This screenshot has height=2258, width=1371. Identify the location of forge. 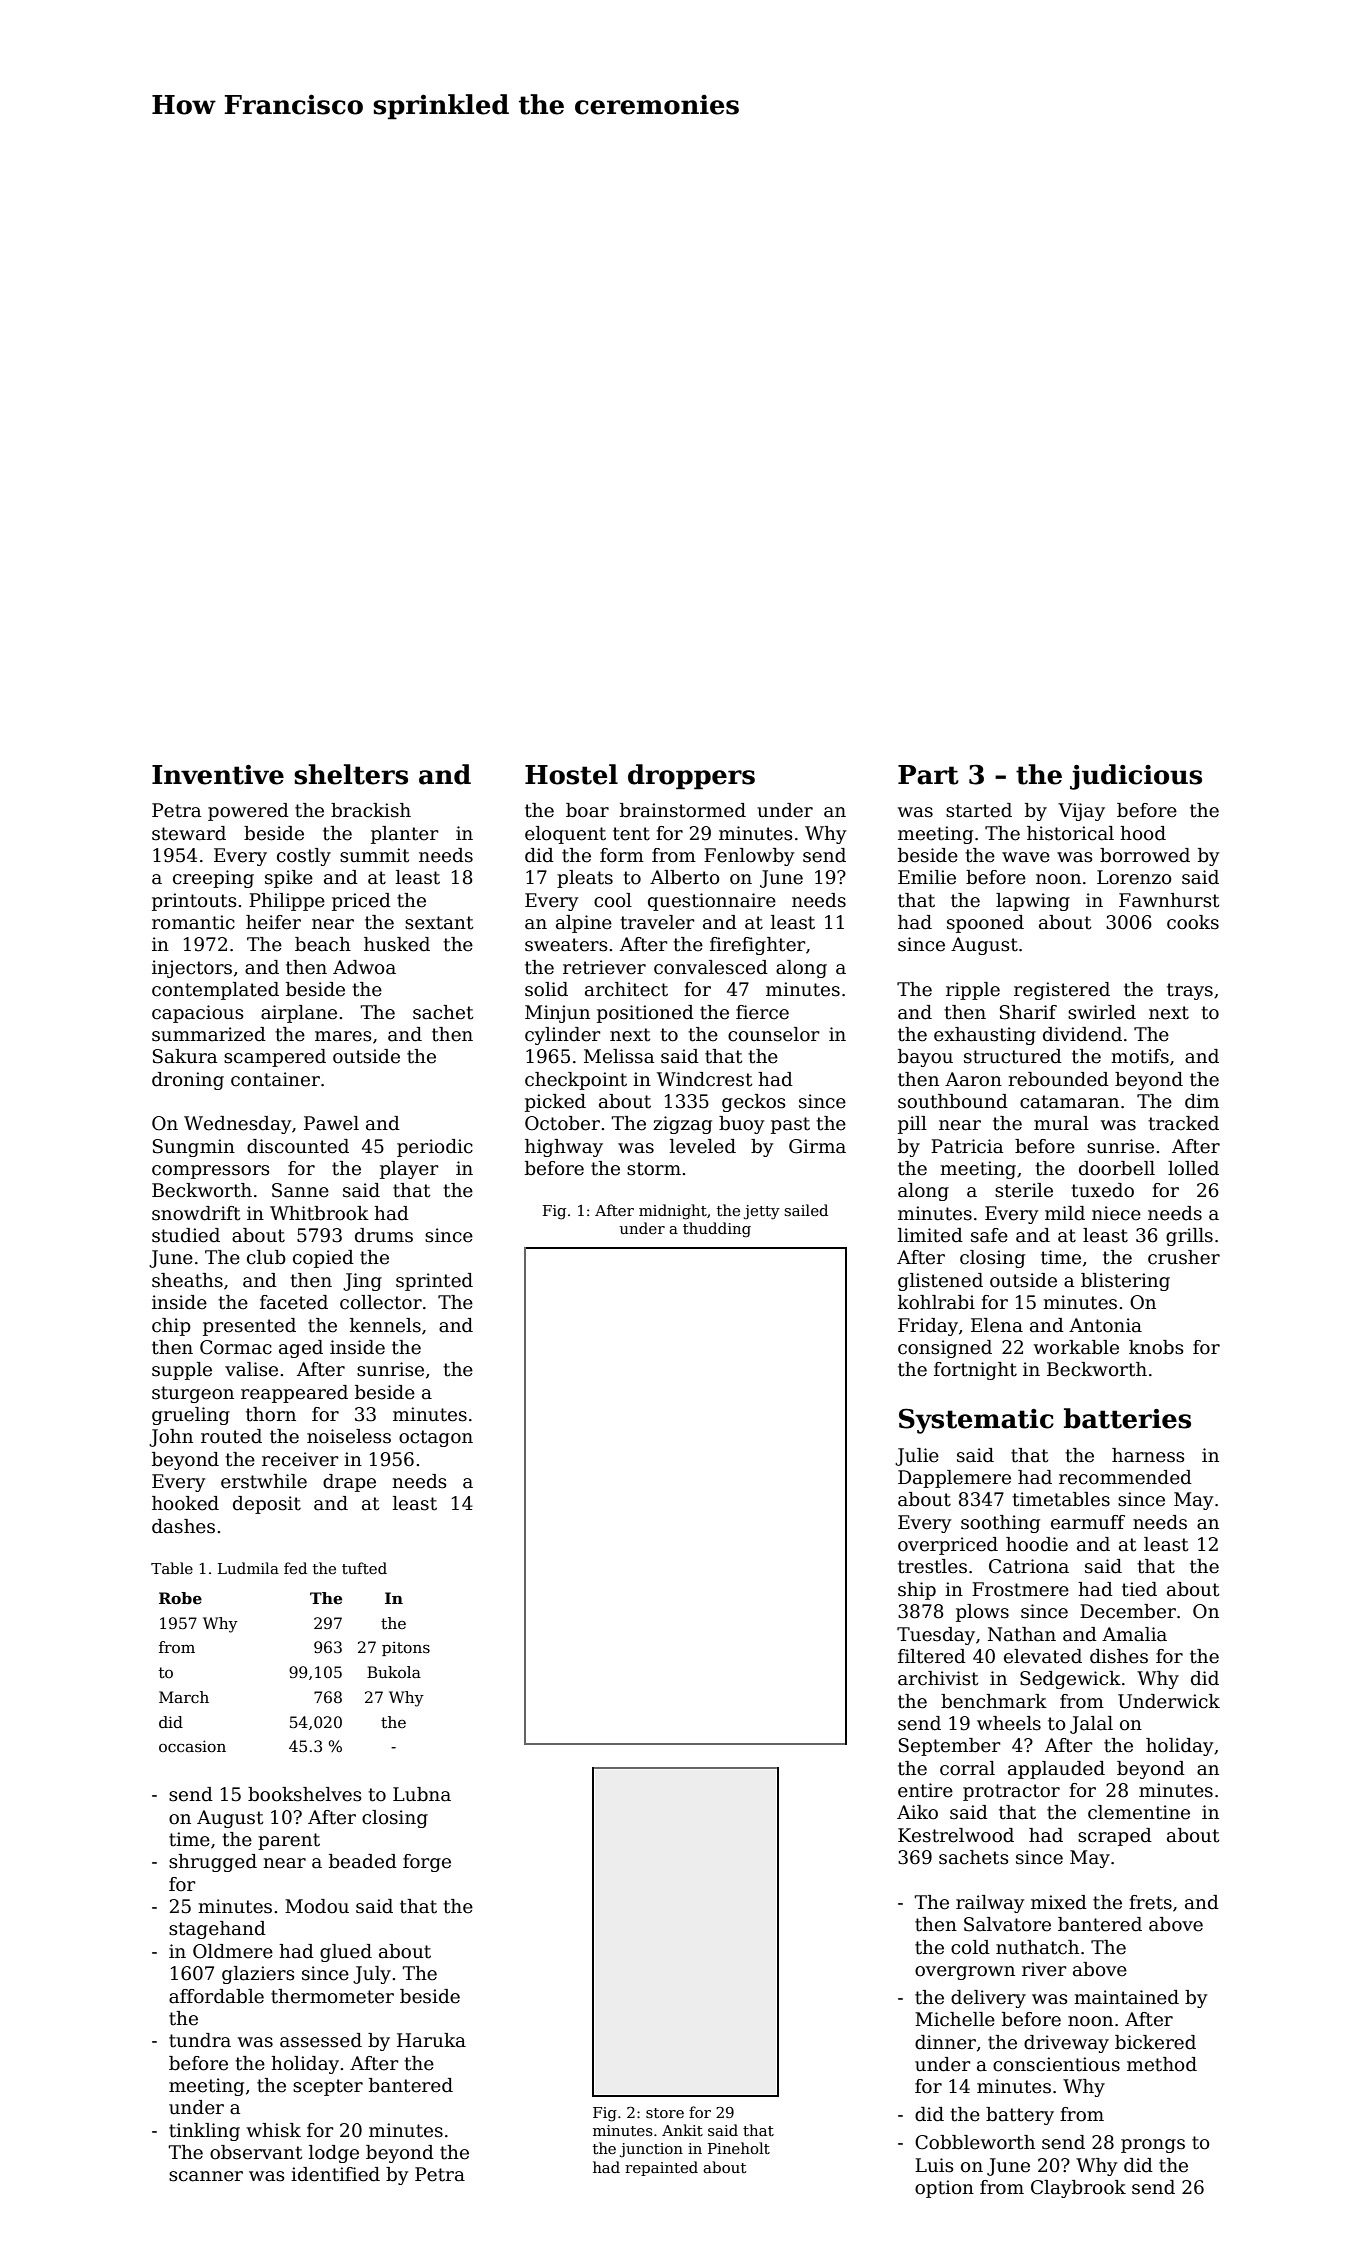
(427, 1863).
